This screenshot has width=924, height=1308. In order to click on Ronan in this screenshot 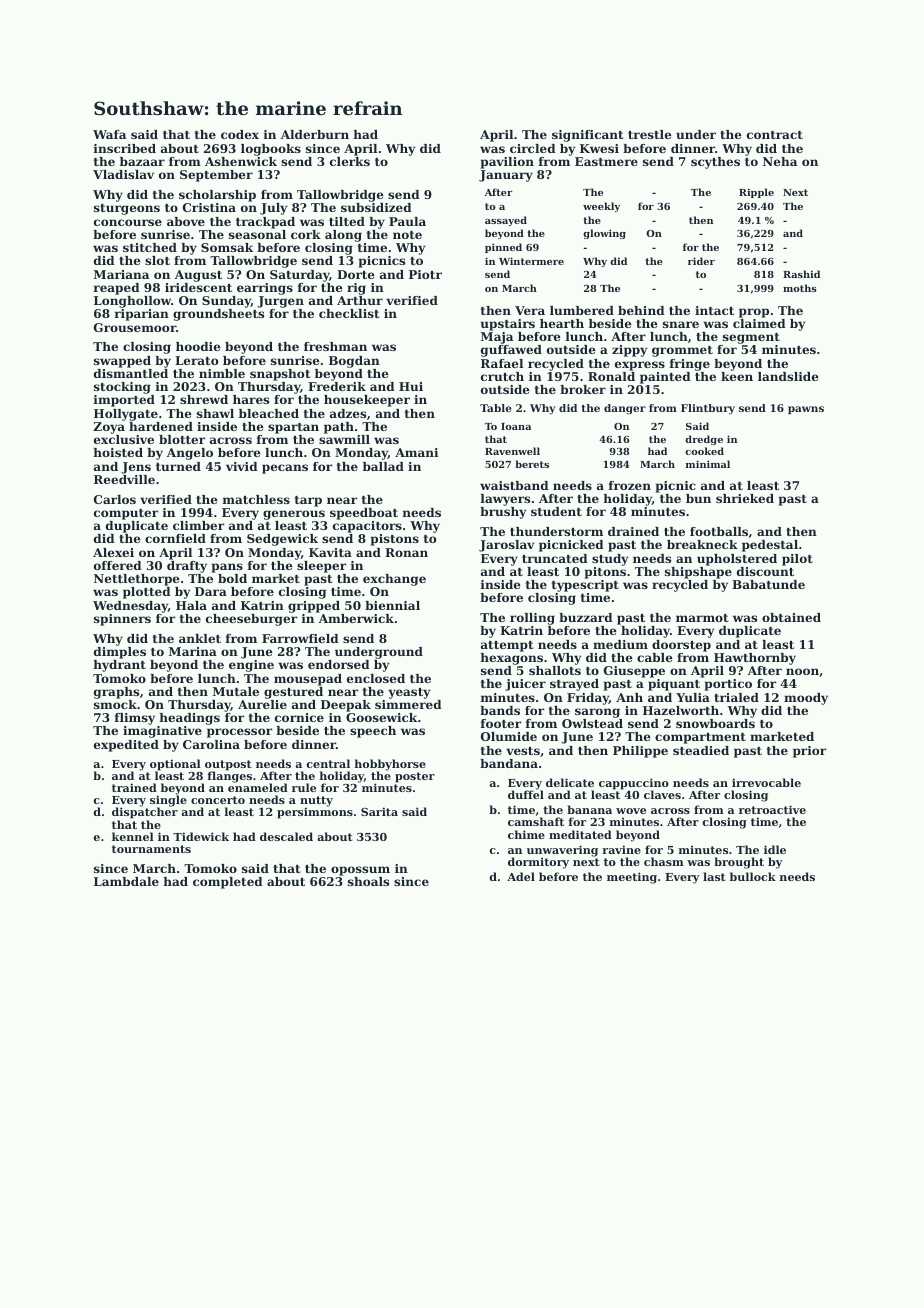, I will do `click(406, 552)`.
